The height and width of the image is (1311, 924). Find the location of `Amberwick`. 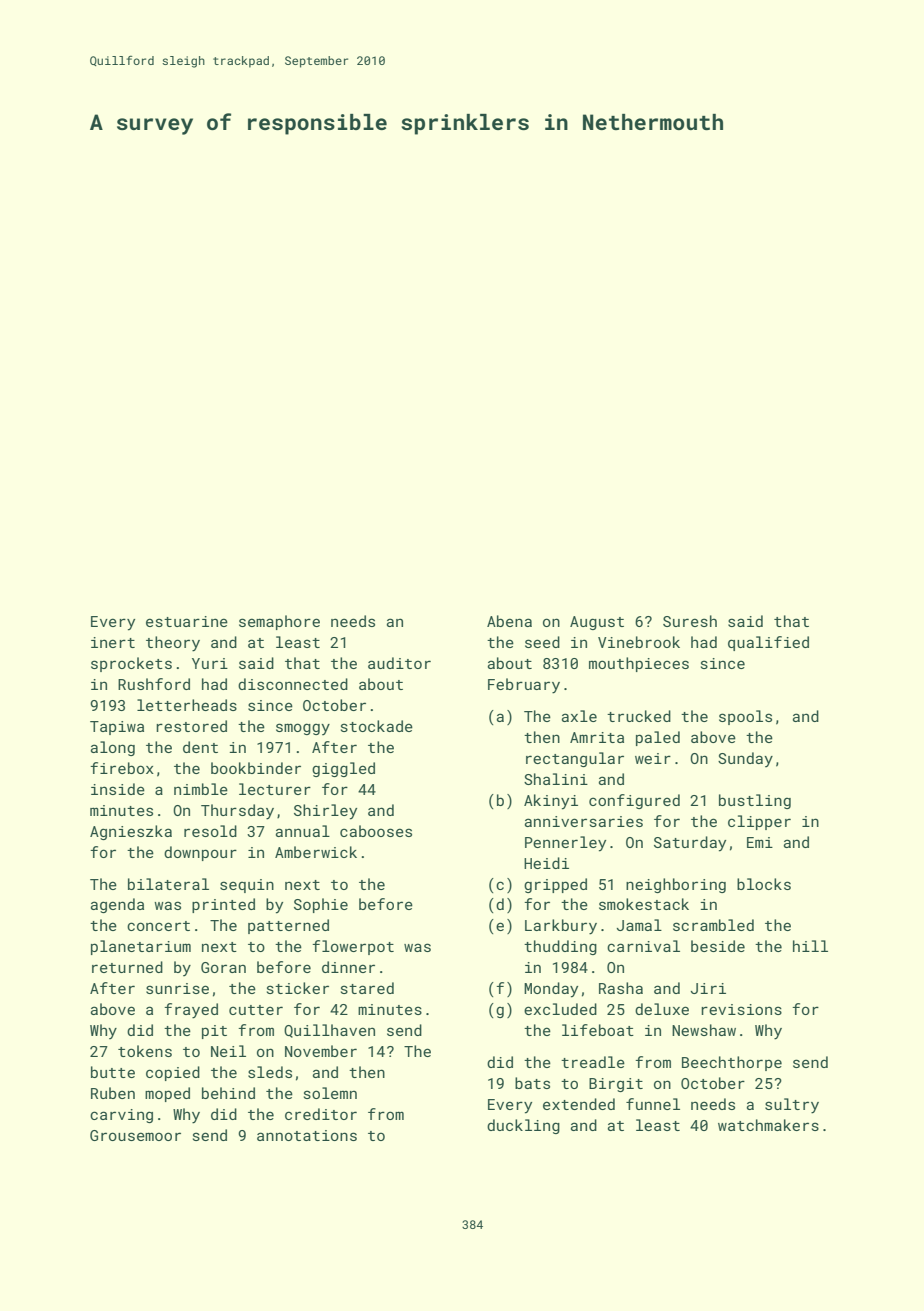

Amberwick is located at coordinates (316, 852).
